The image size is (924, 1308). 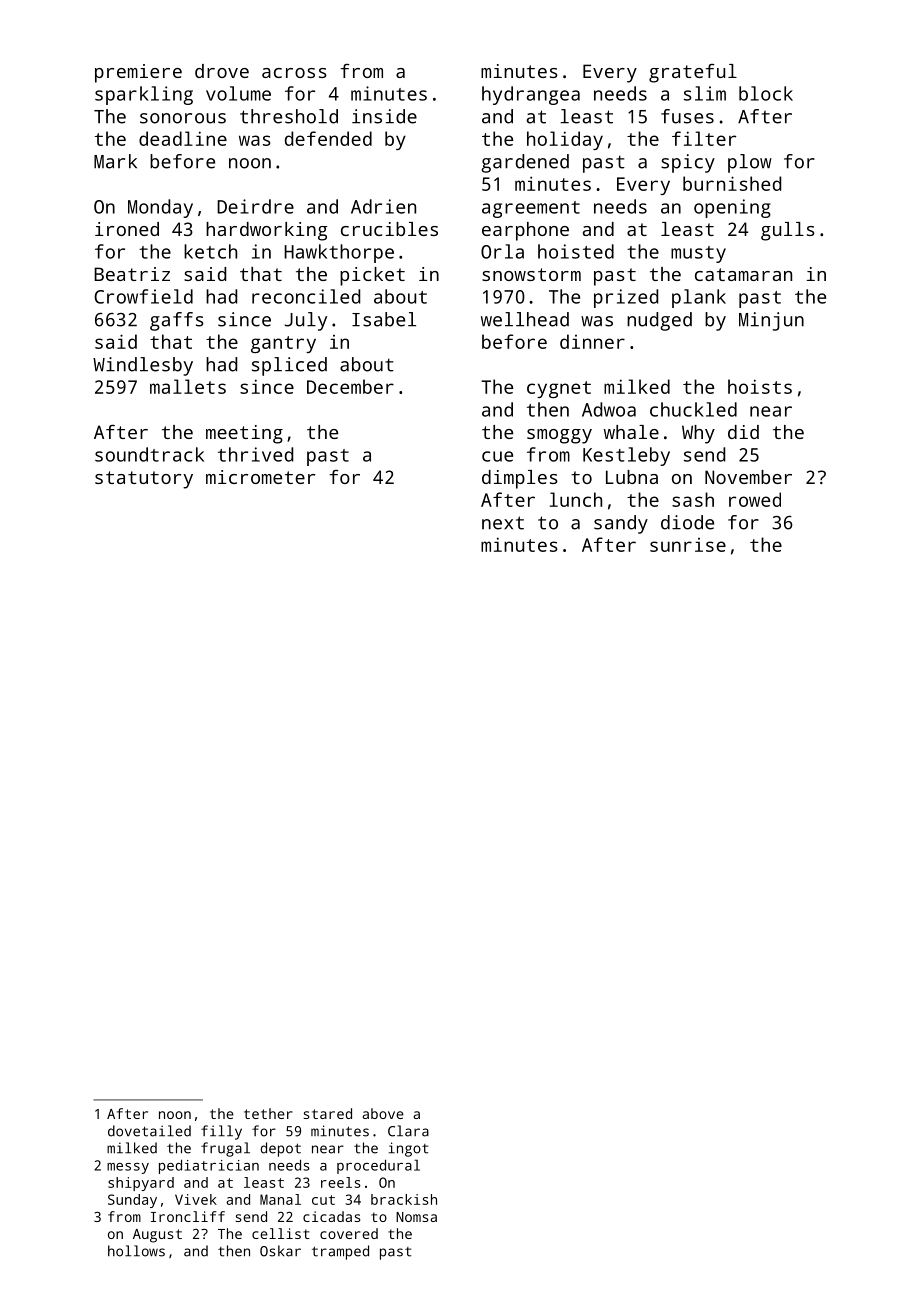 What do you see at coordinates (132, 274) in the screenshot?
I see `Beatriz` at bounding box center [132, 274].
